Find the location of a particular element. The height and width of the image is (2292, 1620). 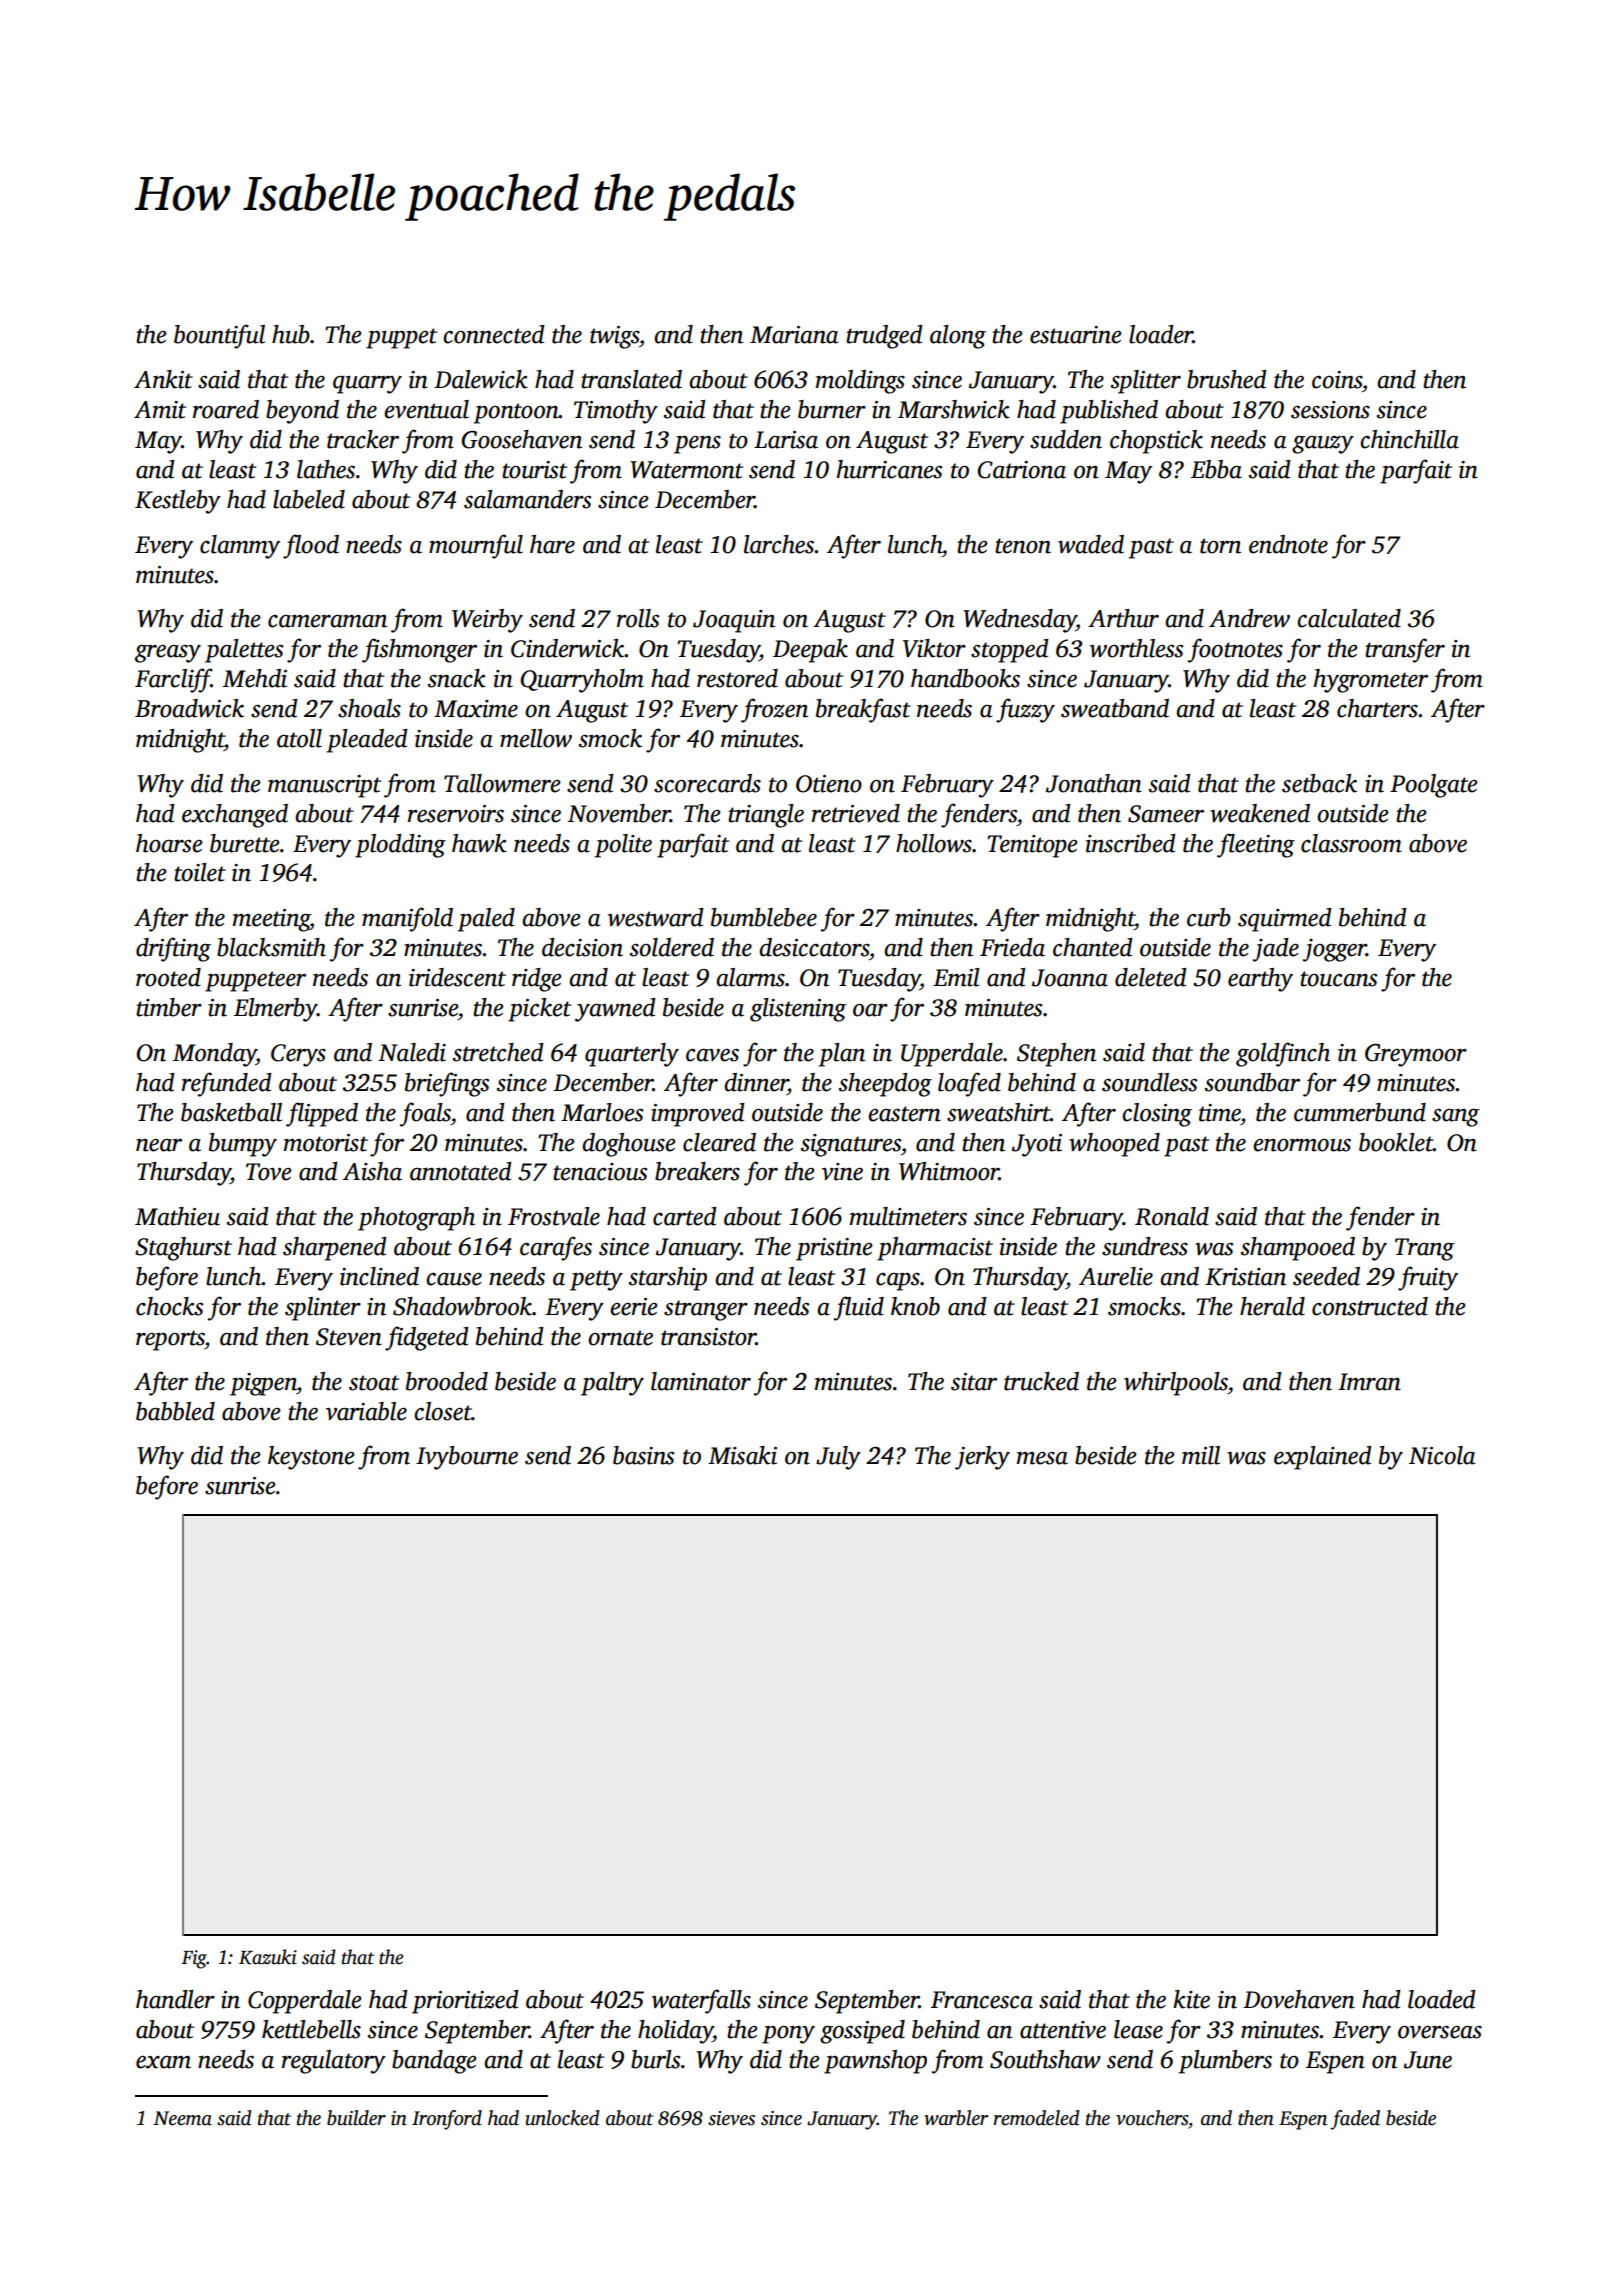

greasy is located at coordinates (168, 654).
